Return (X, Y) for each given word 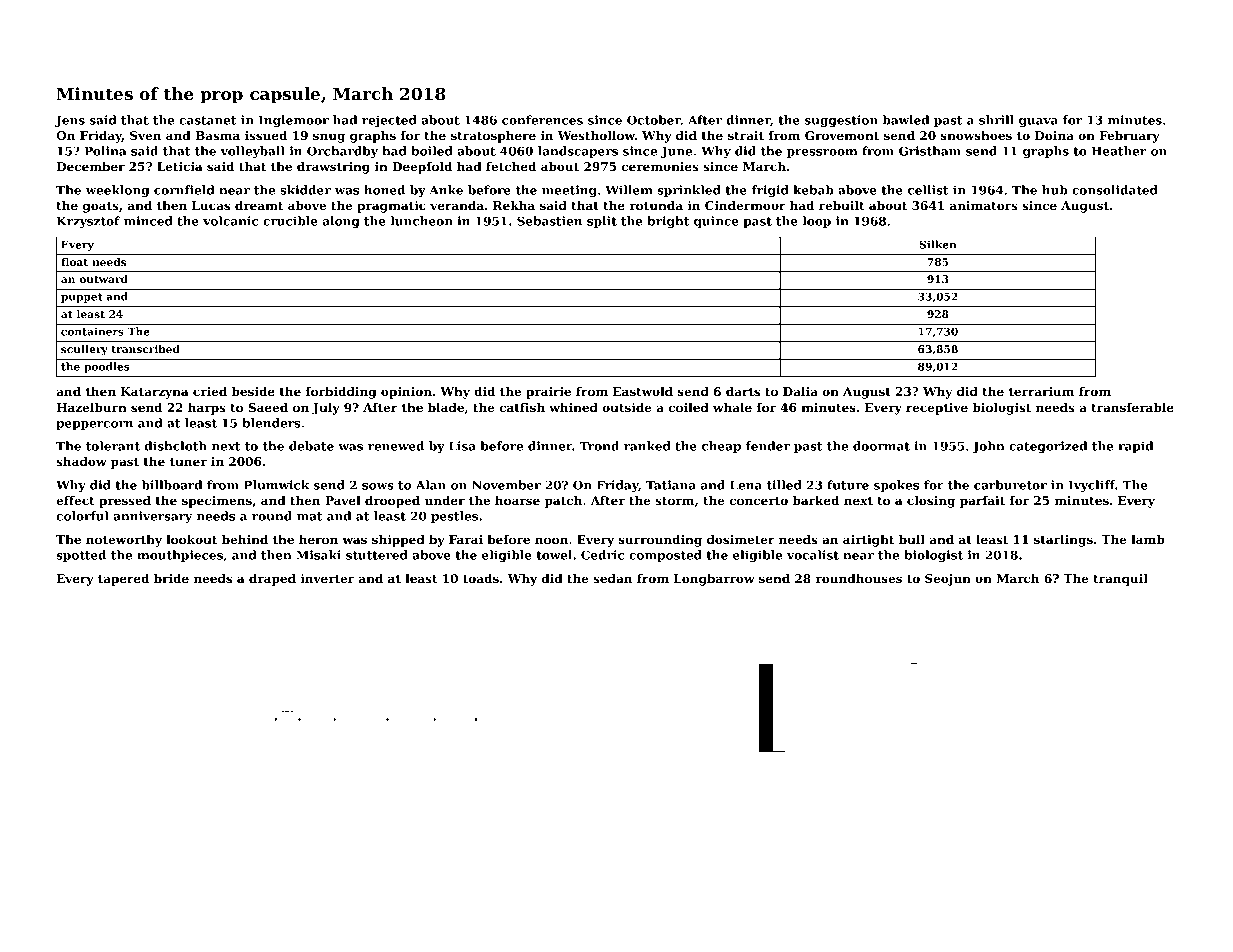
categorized (1048, 447)
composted (665, 556)
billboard (172, 485)
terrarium (1041, 391)
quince (716, 222)
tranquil (1120, 580)
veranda (457, 205)
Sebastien (549, 221)
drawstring (333, 168)
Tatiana (671, 485)
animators (984, 205)
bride (171, 578)
